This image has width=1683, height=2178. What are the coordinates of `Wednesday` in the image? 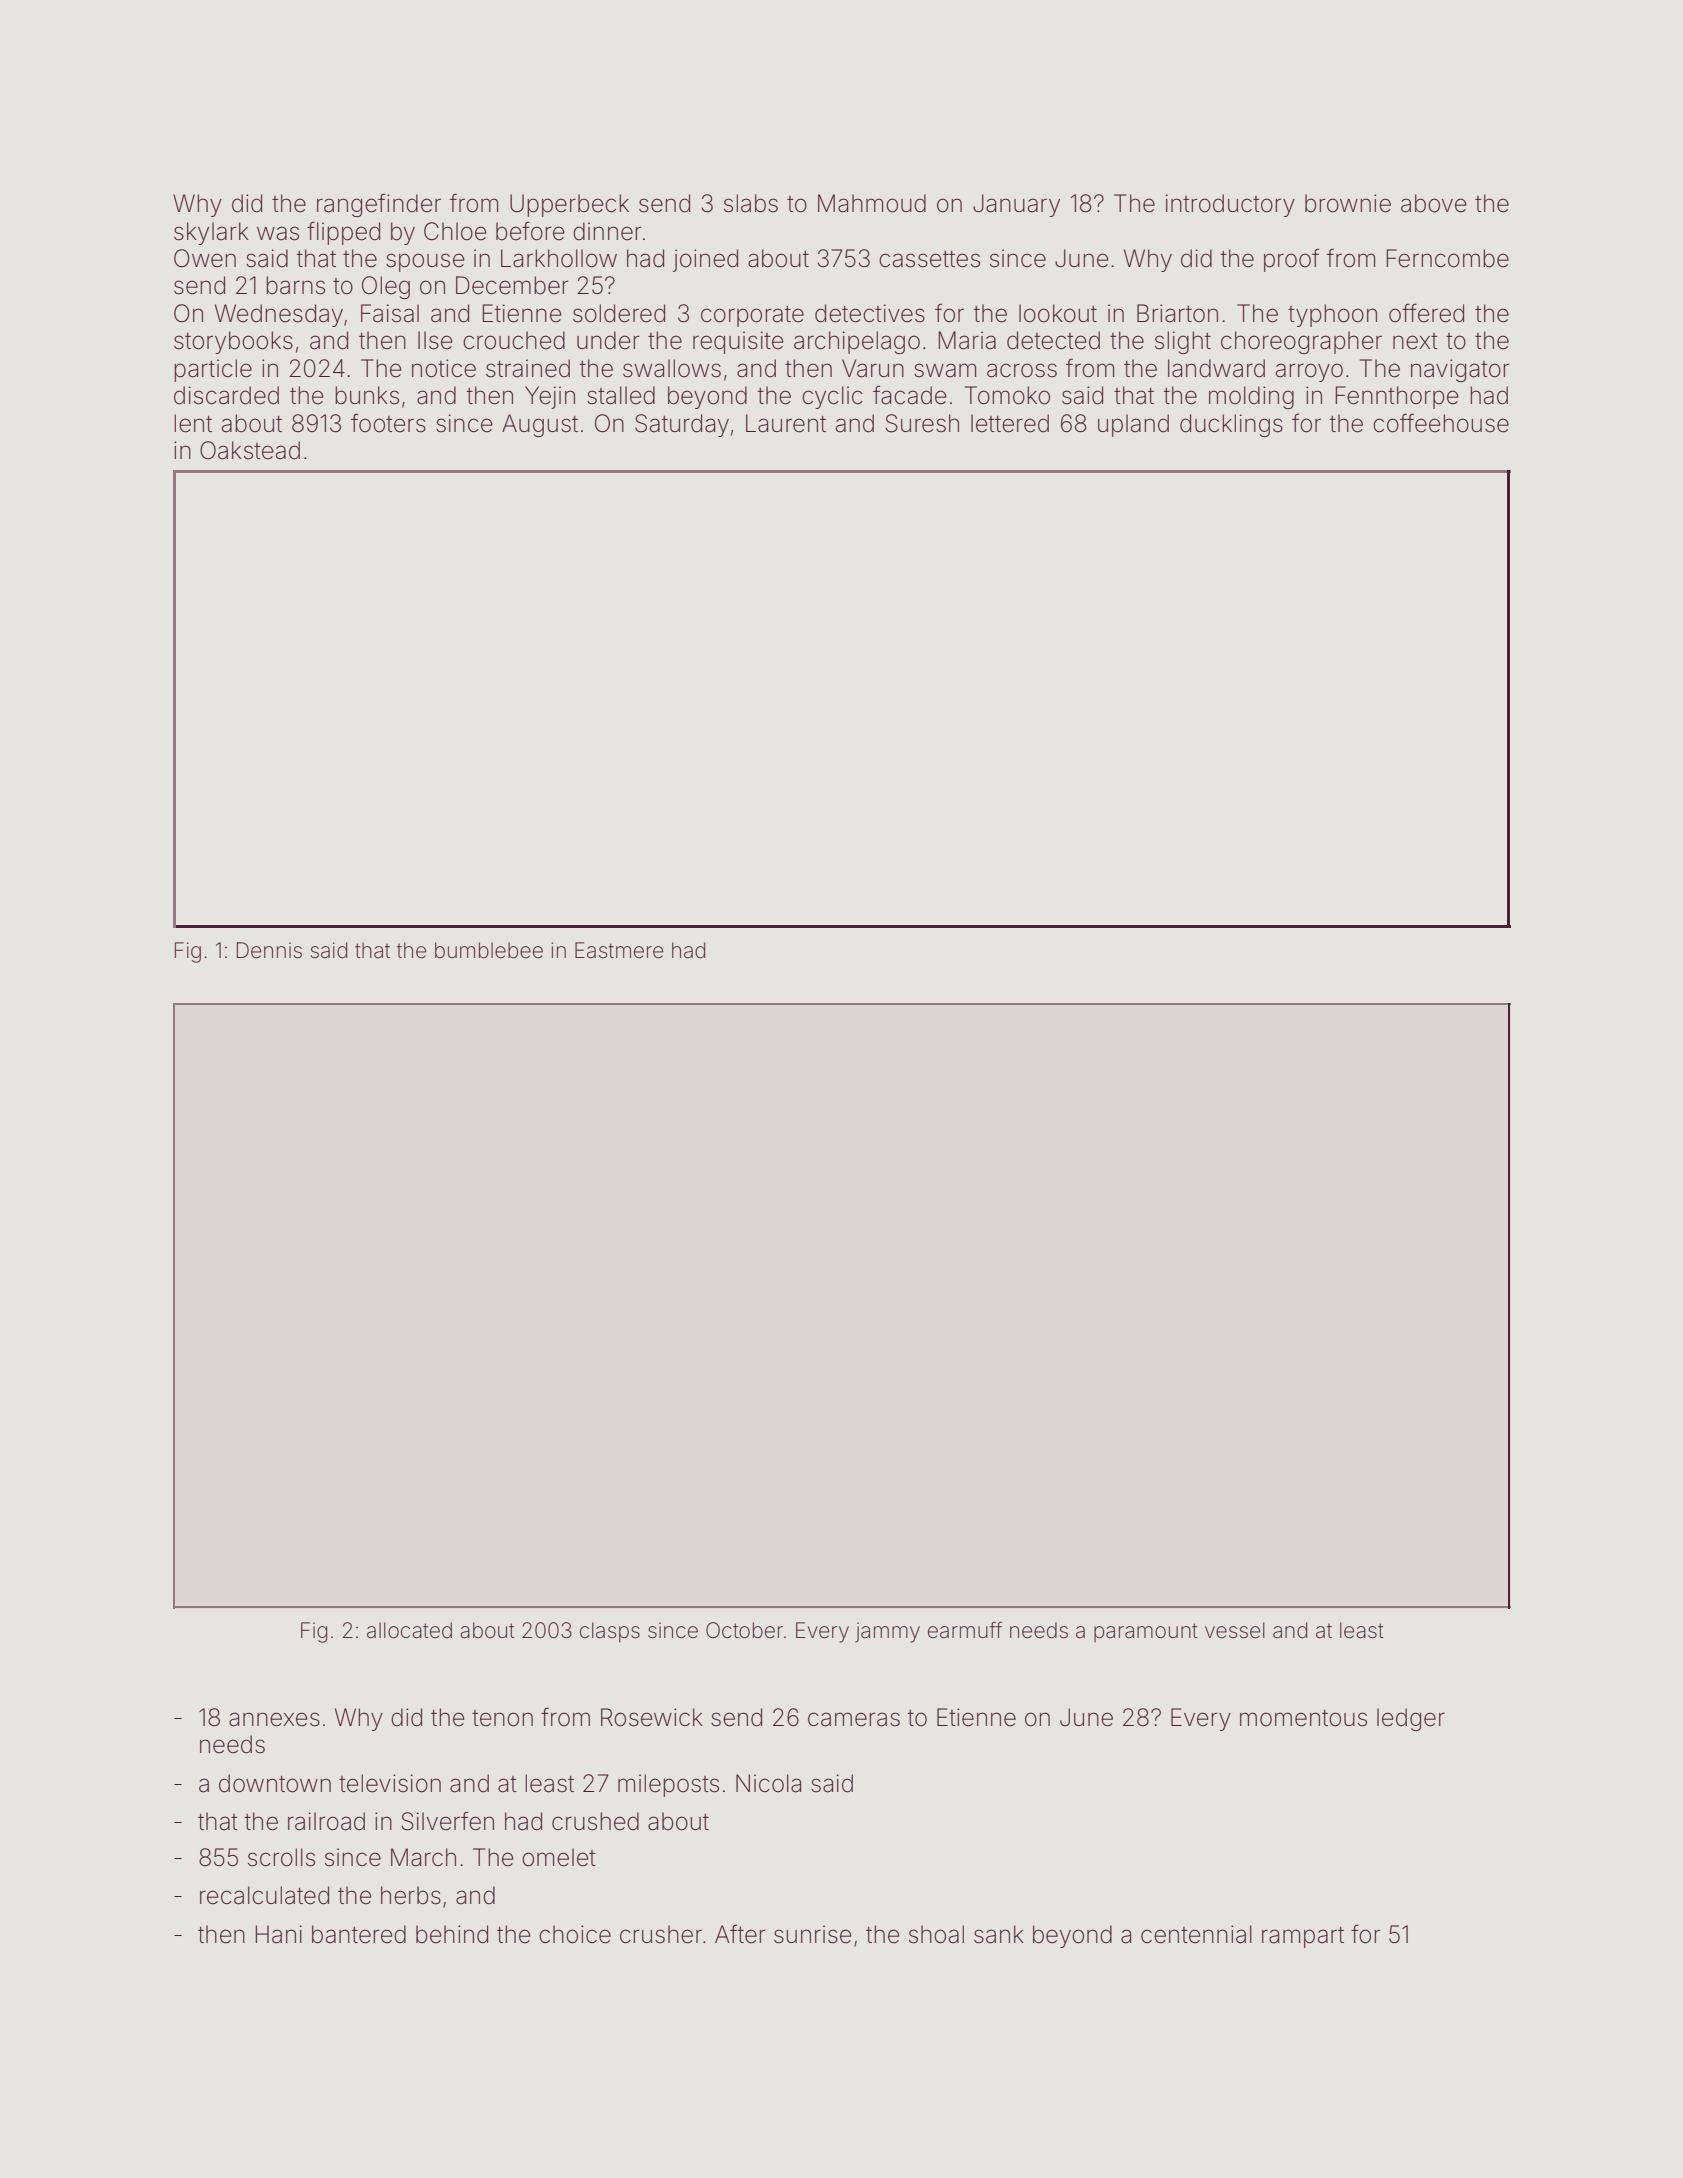 It's located at (279, 315).
